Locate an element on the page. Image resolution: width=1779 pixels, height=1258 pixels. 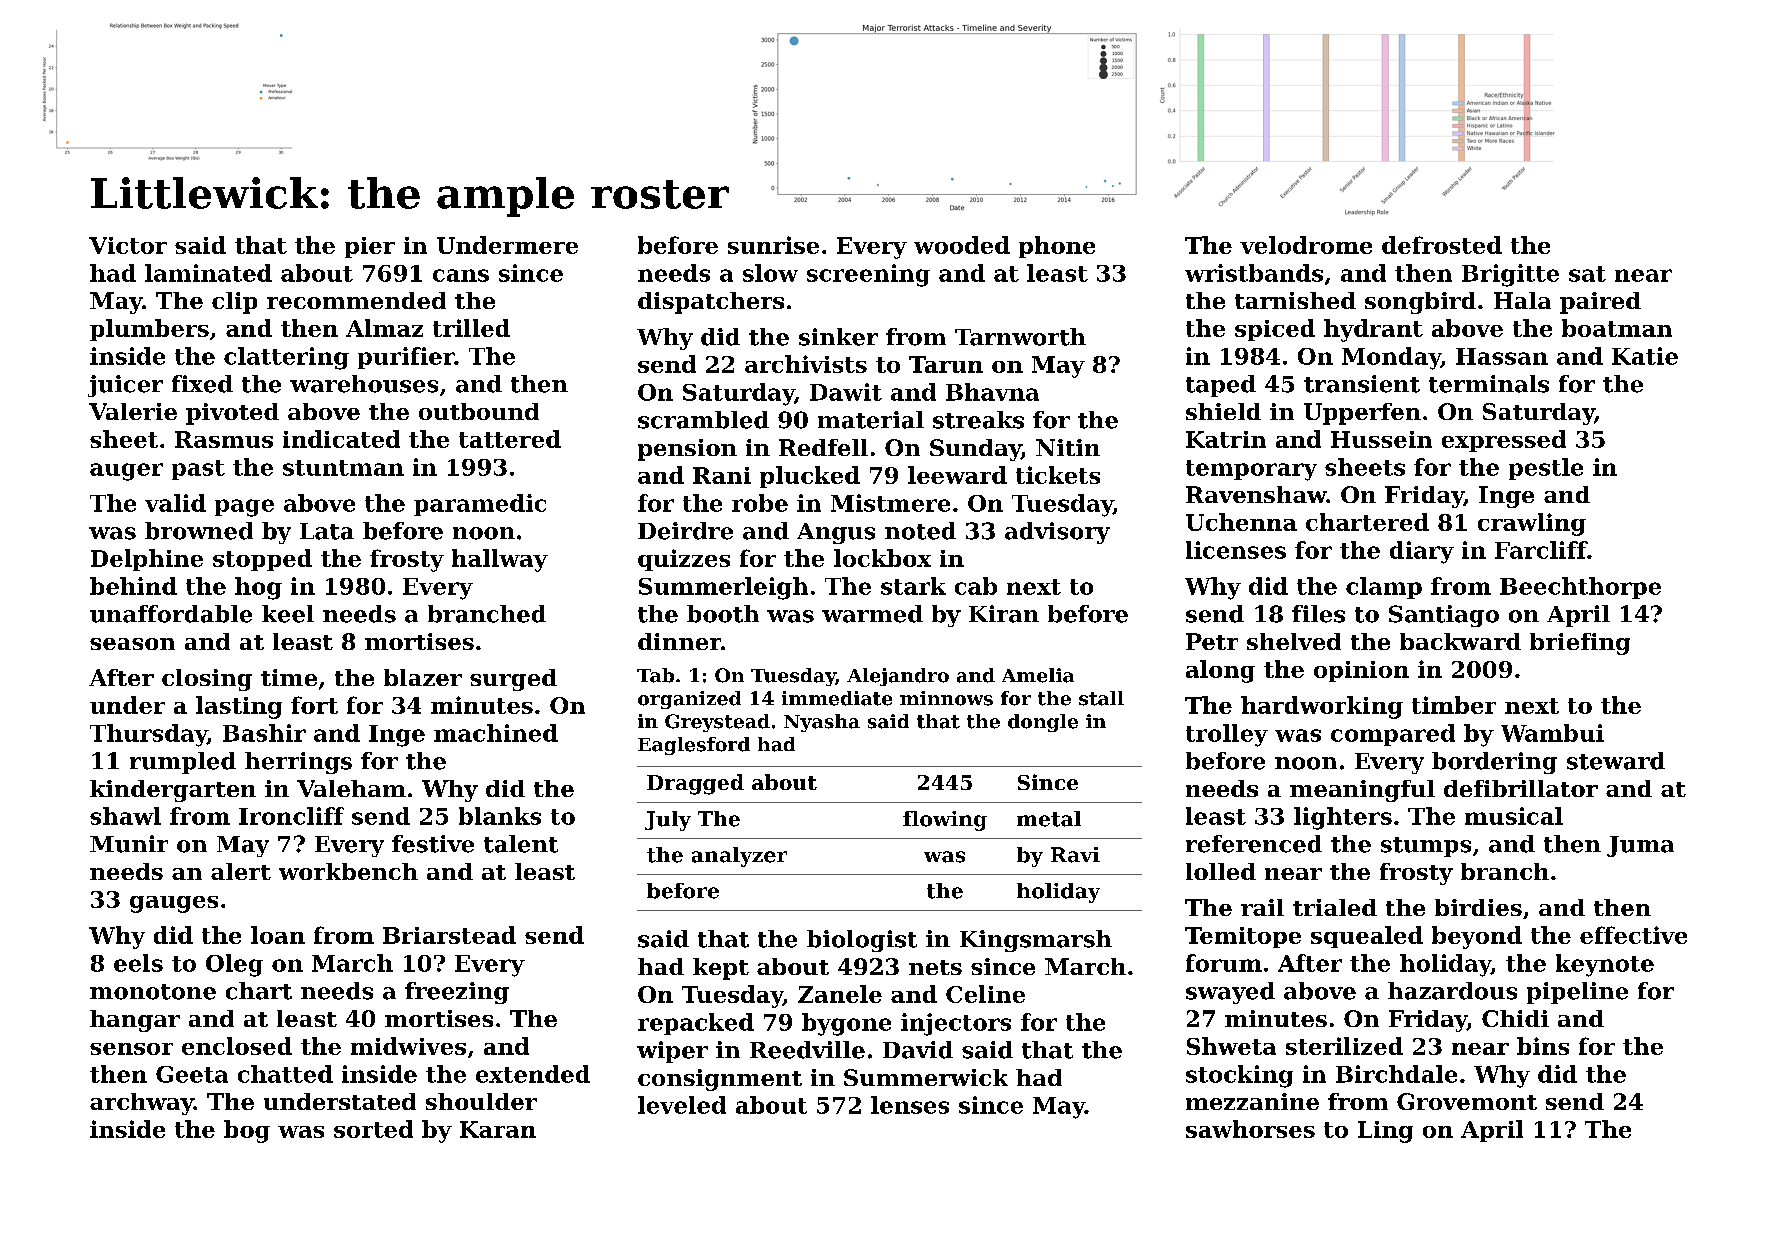
gauges is located at coordinates (174, 904).
